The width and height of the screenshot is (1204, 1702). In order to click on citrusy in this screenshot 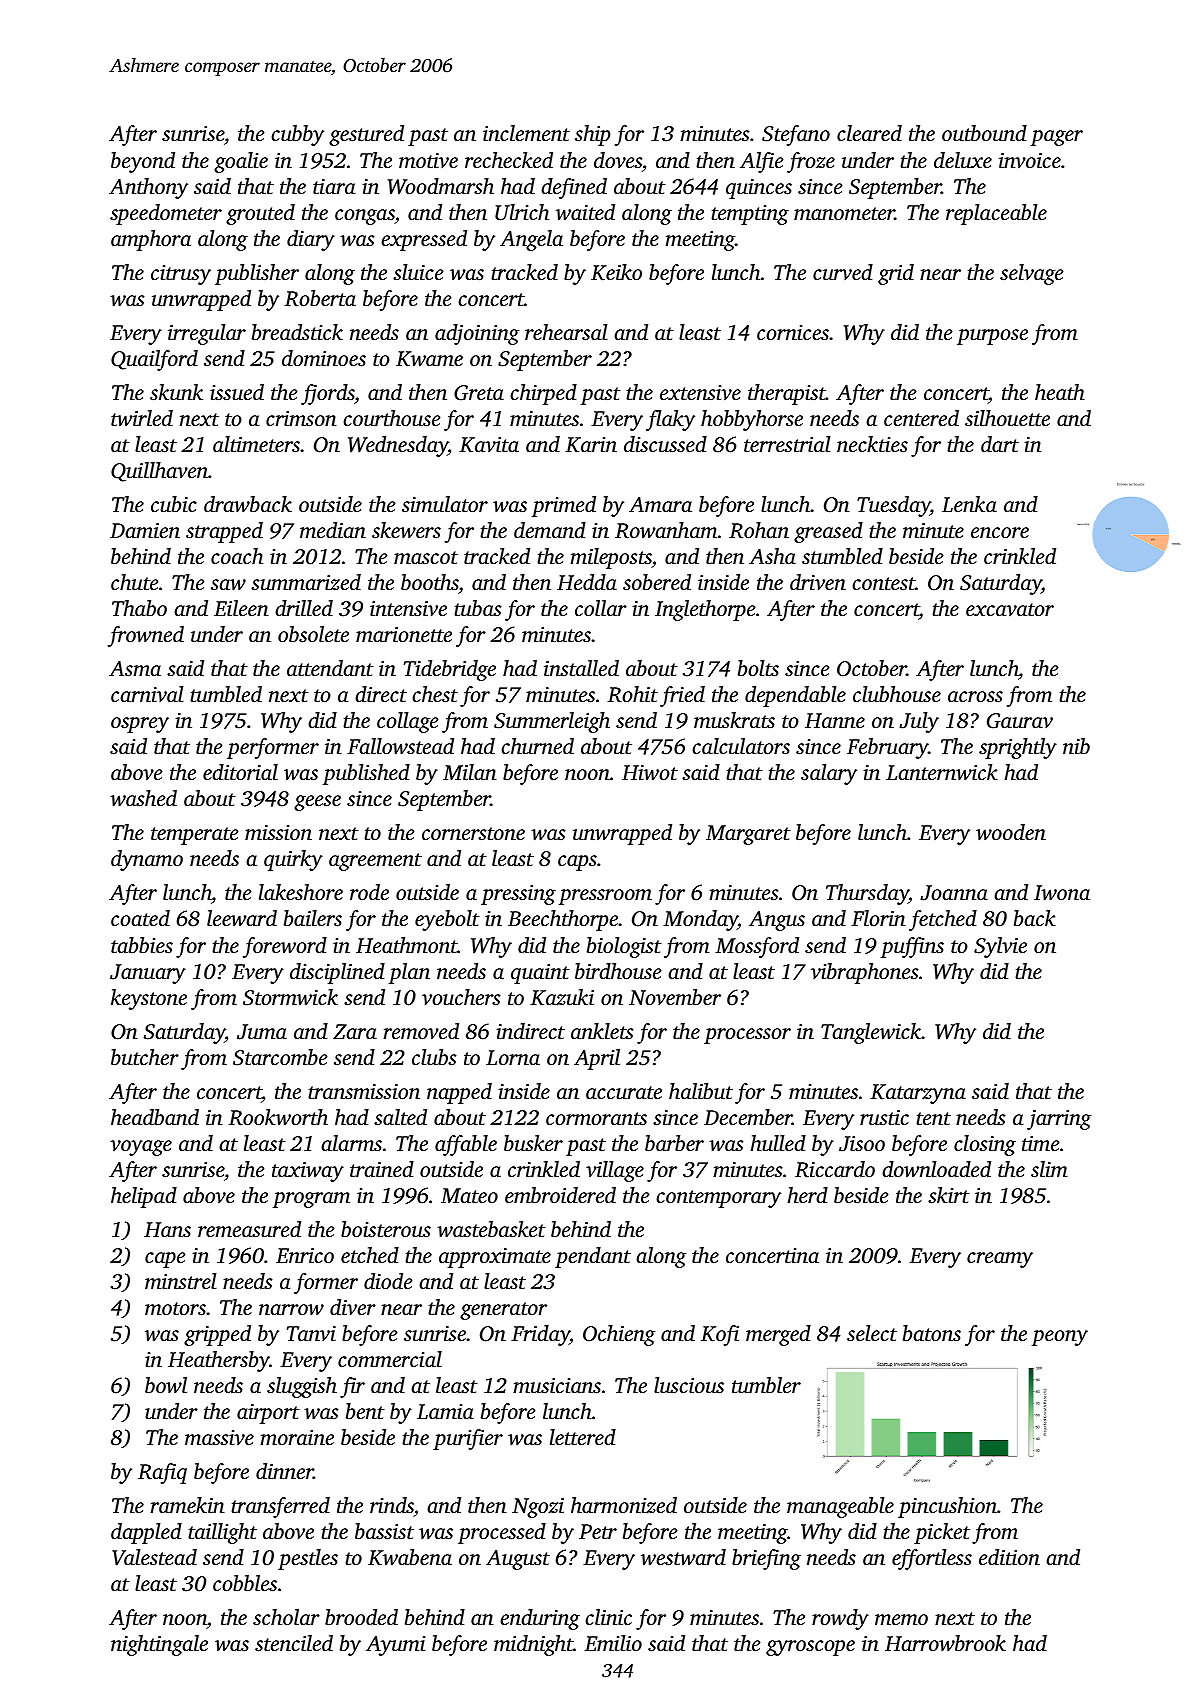, I will do `click(181, 275)`.
